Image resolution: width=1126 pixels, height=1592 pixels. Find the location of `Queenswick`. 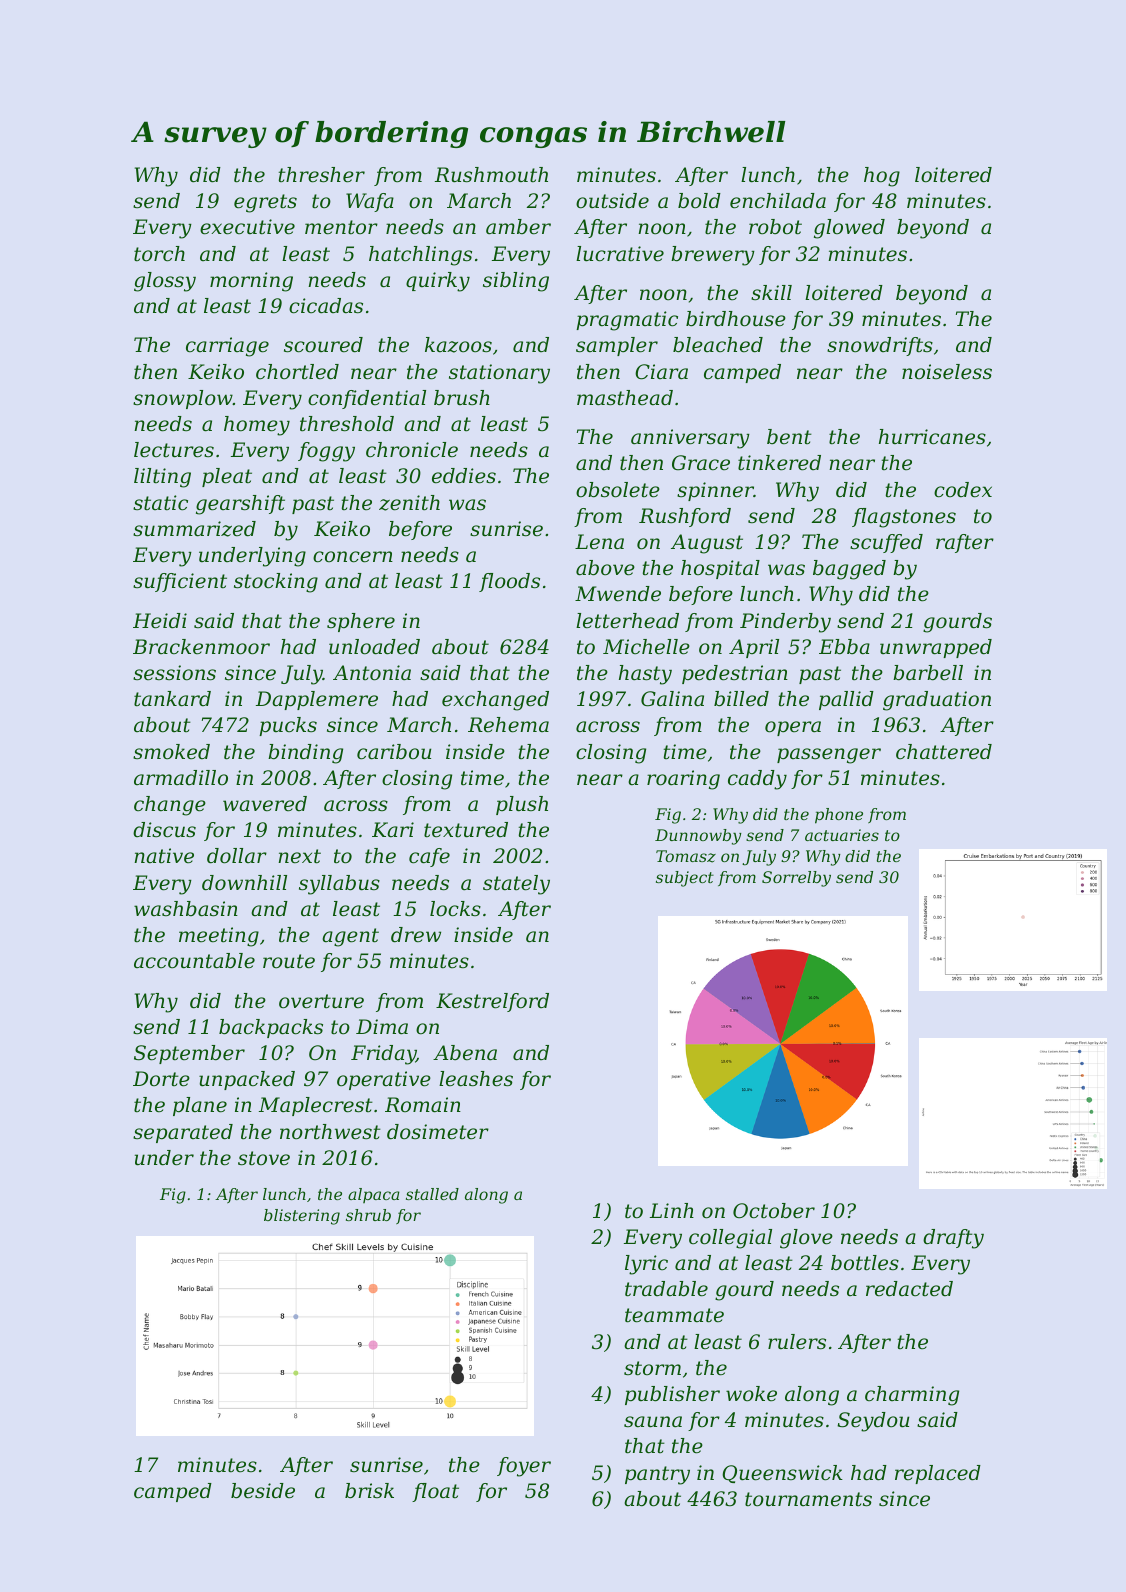

Queenswick is located at coordinates (782, 1474).
